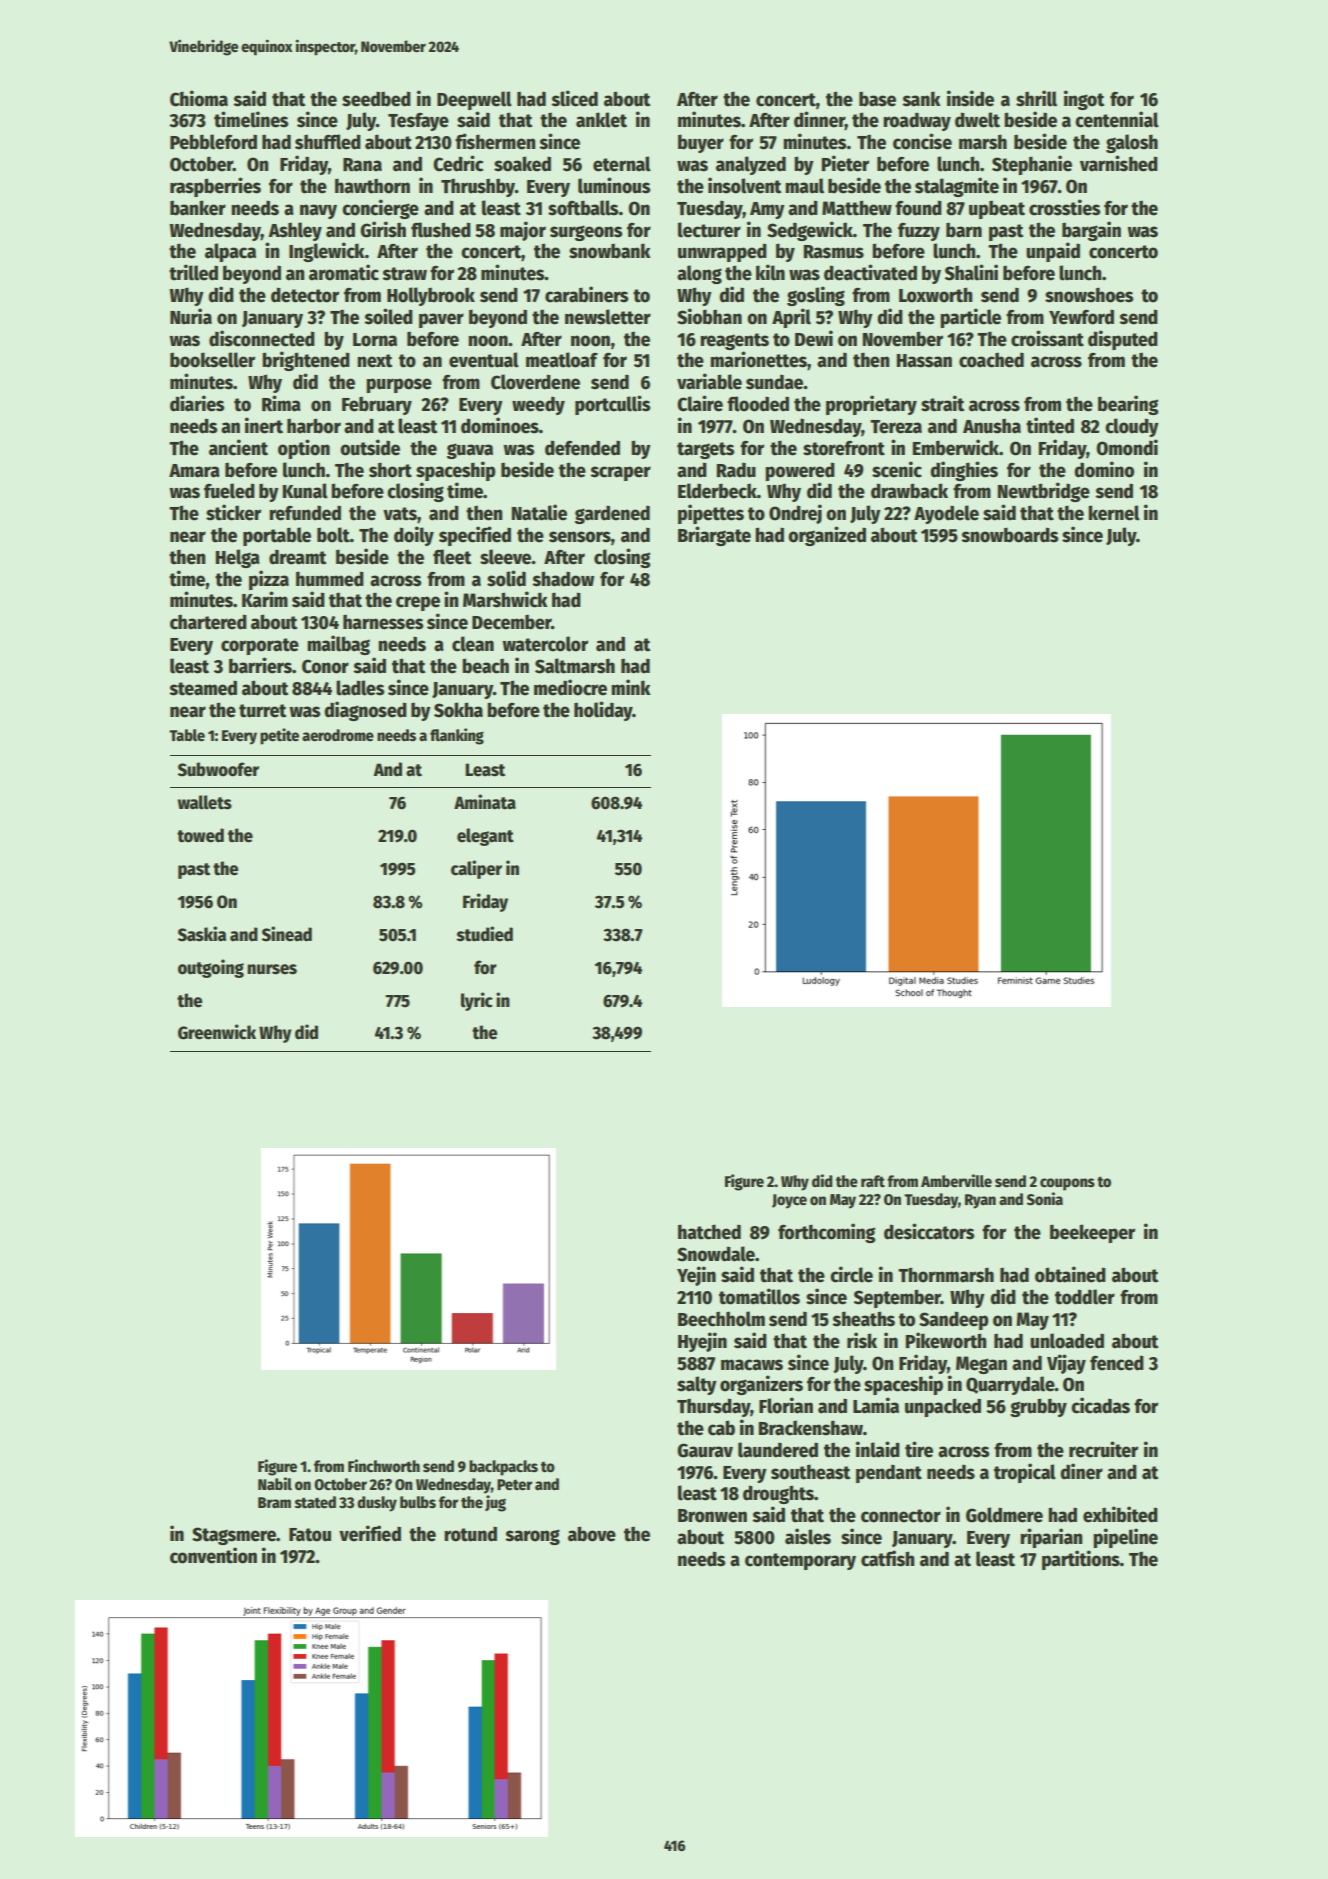  I want to click on kernel, so click(1114, 513).
